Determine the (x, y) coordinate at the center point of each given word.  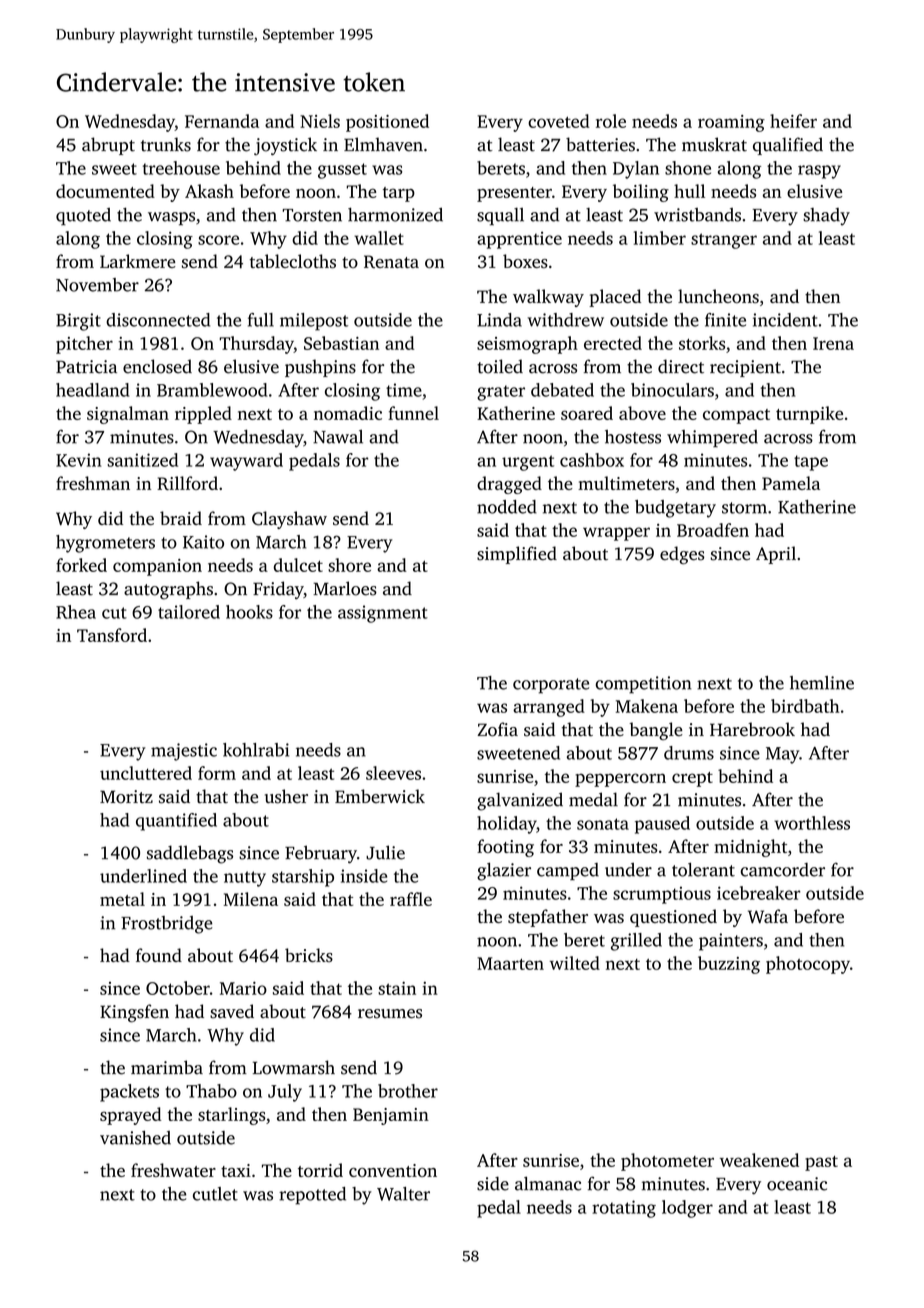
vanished (135, 1138)
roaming (731, 123)
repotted (312, 1196)
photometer (667, 1162)
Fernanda (222, 121)
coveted (559, 121)
